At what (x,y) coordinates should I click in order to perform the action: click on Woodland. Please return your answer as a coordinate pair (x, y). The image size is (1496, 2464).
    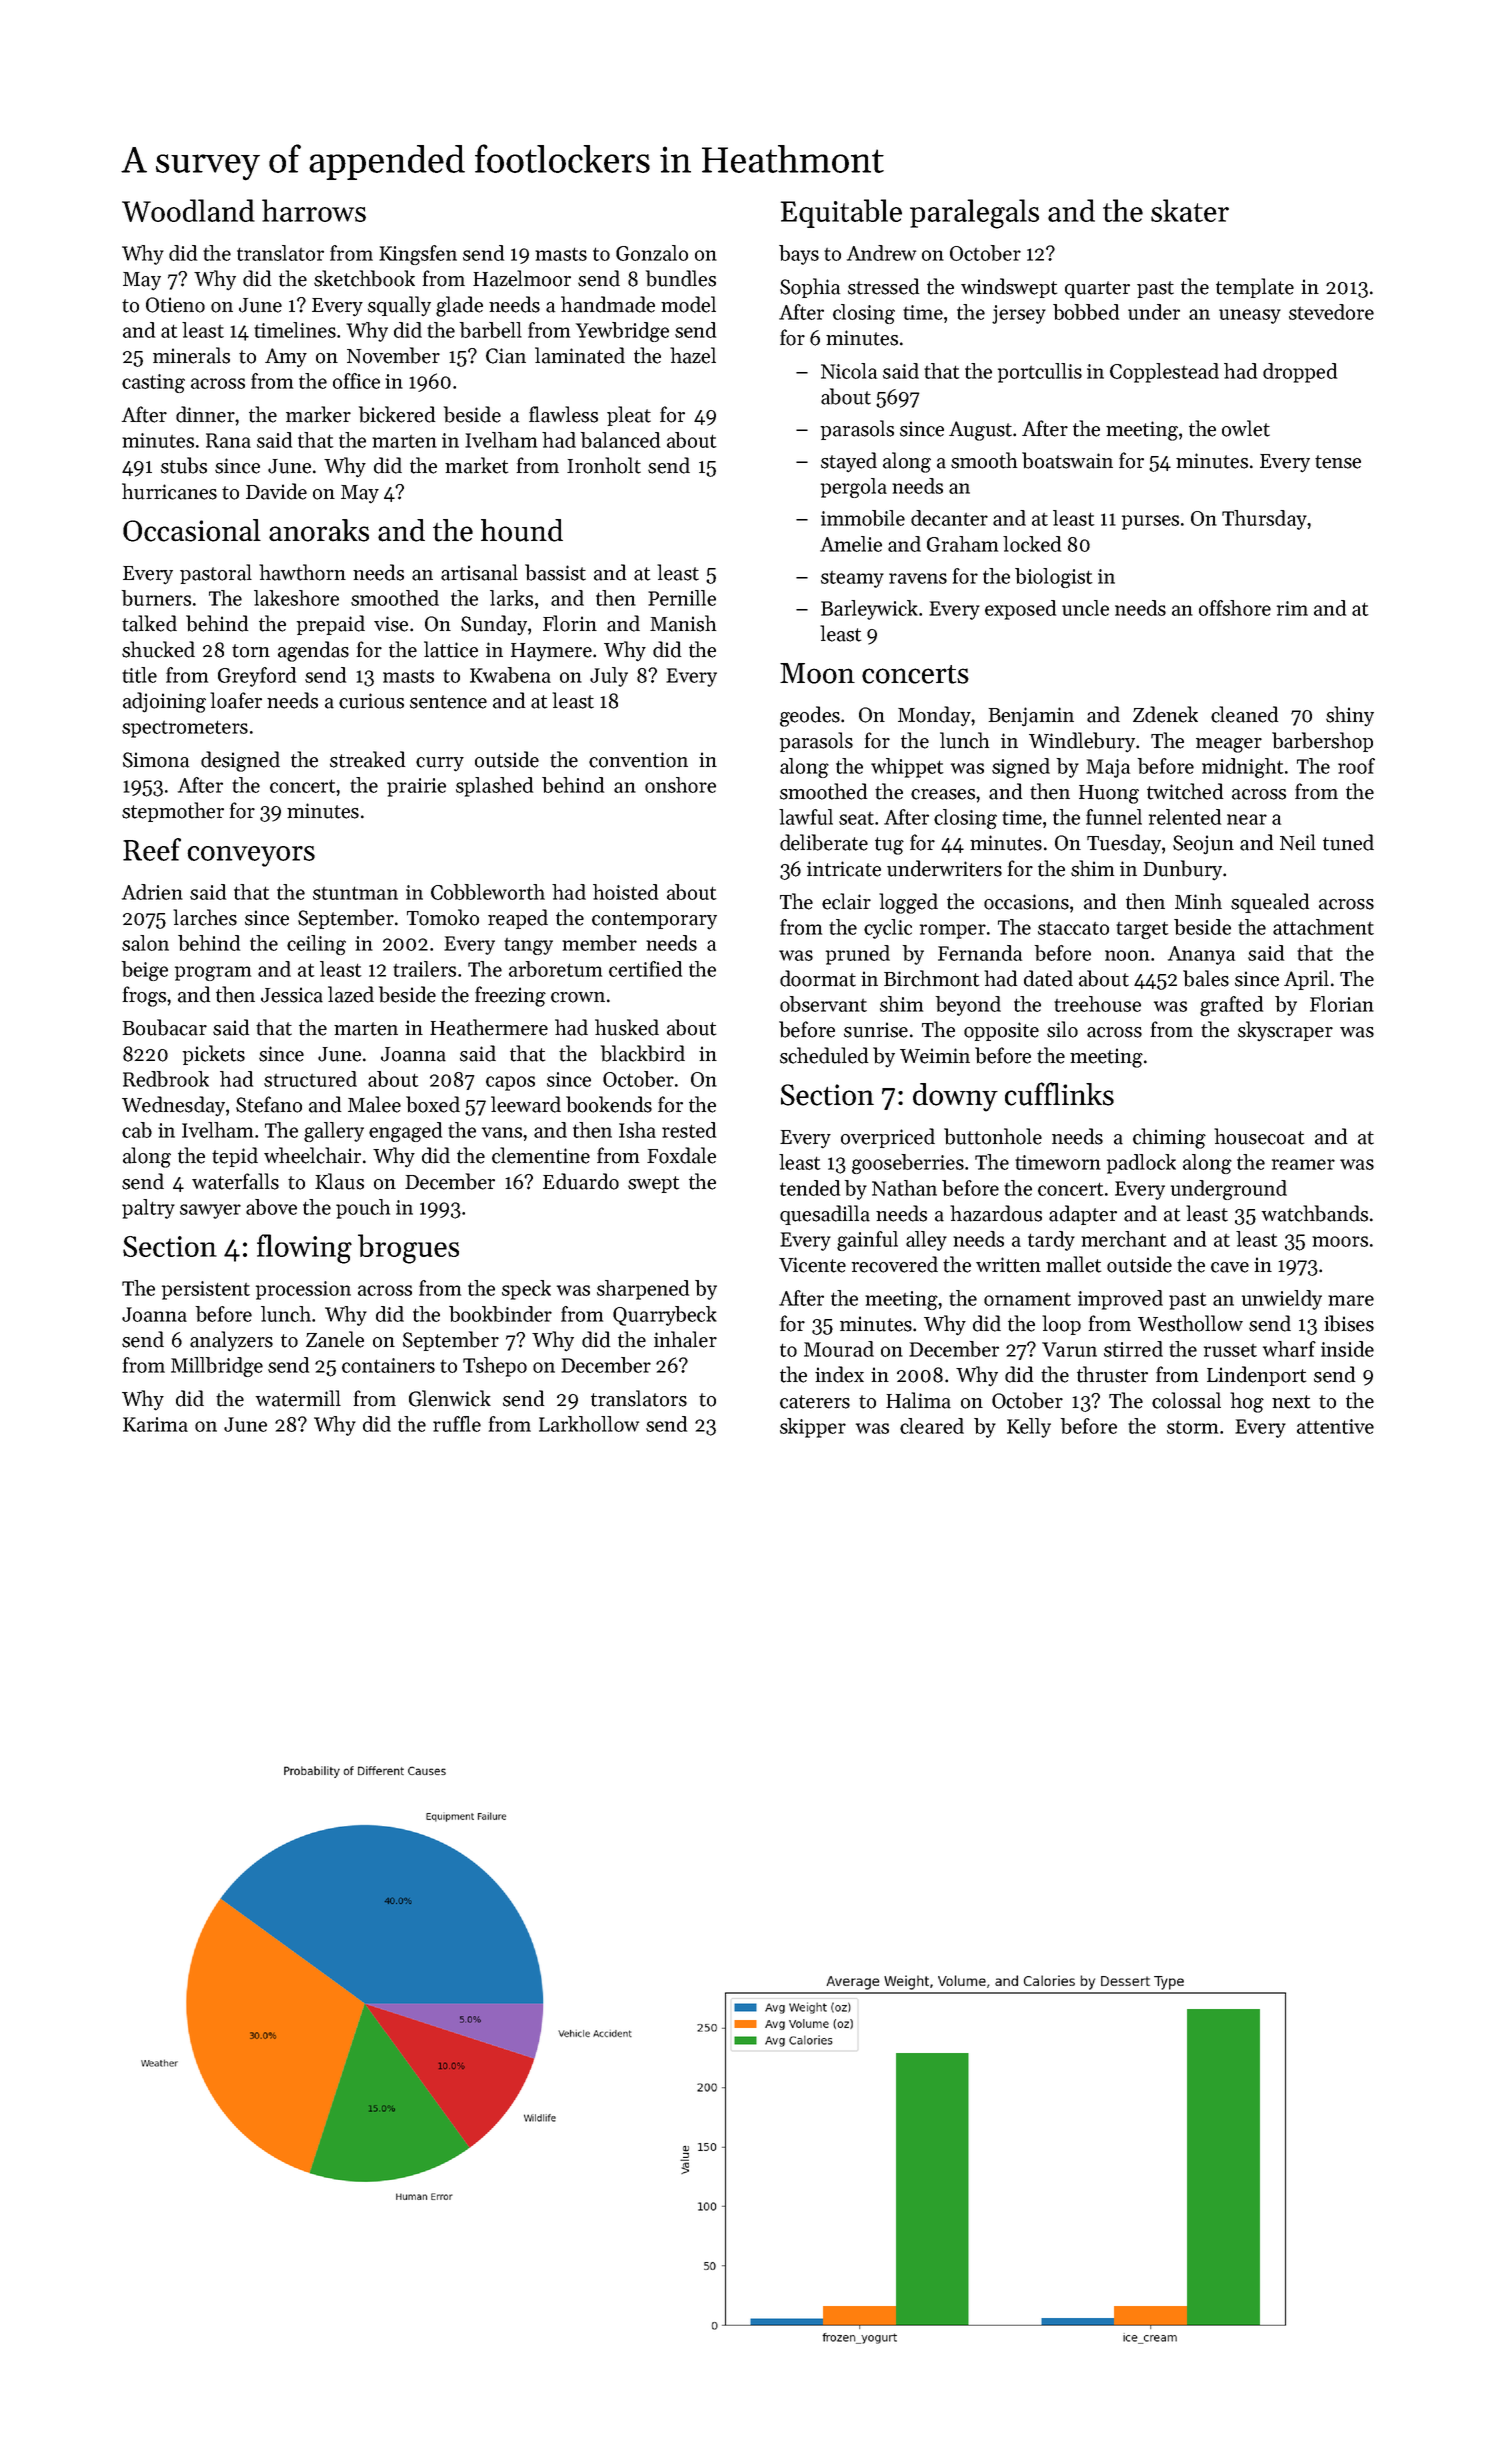
    Looking at the image, I should click on (188, 210).
